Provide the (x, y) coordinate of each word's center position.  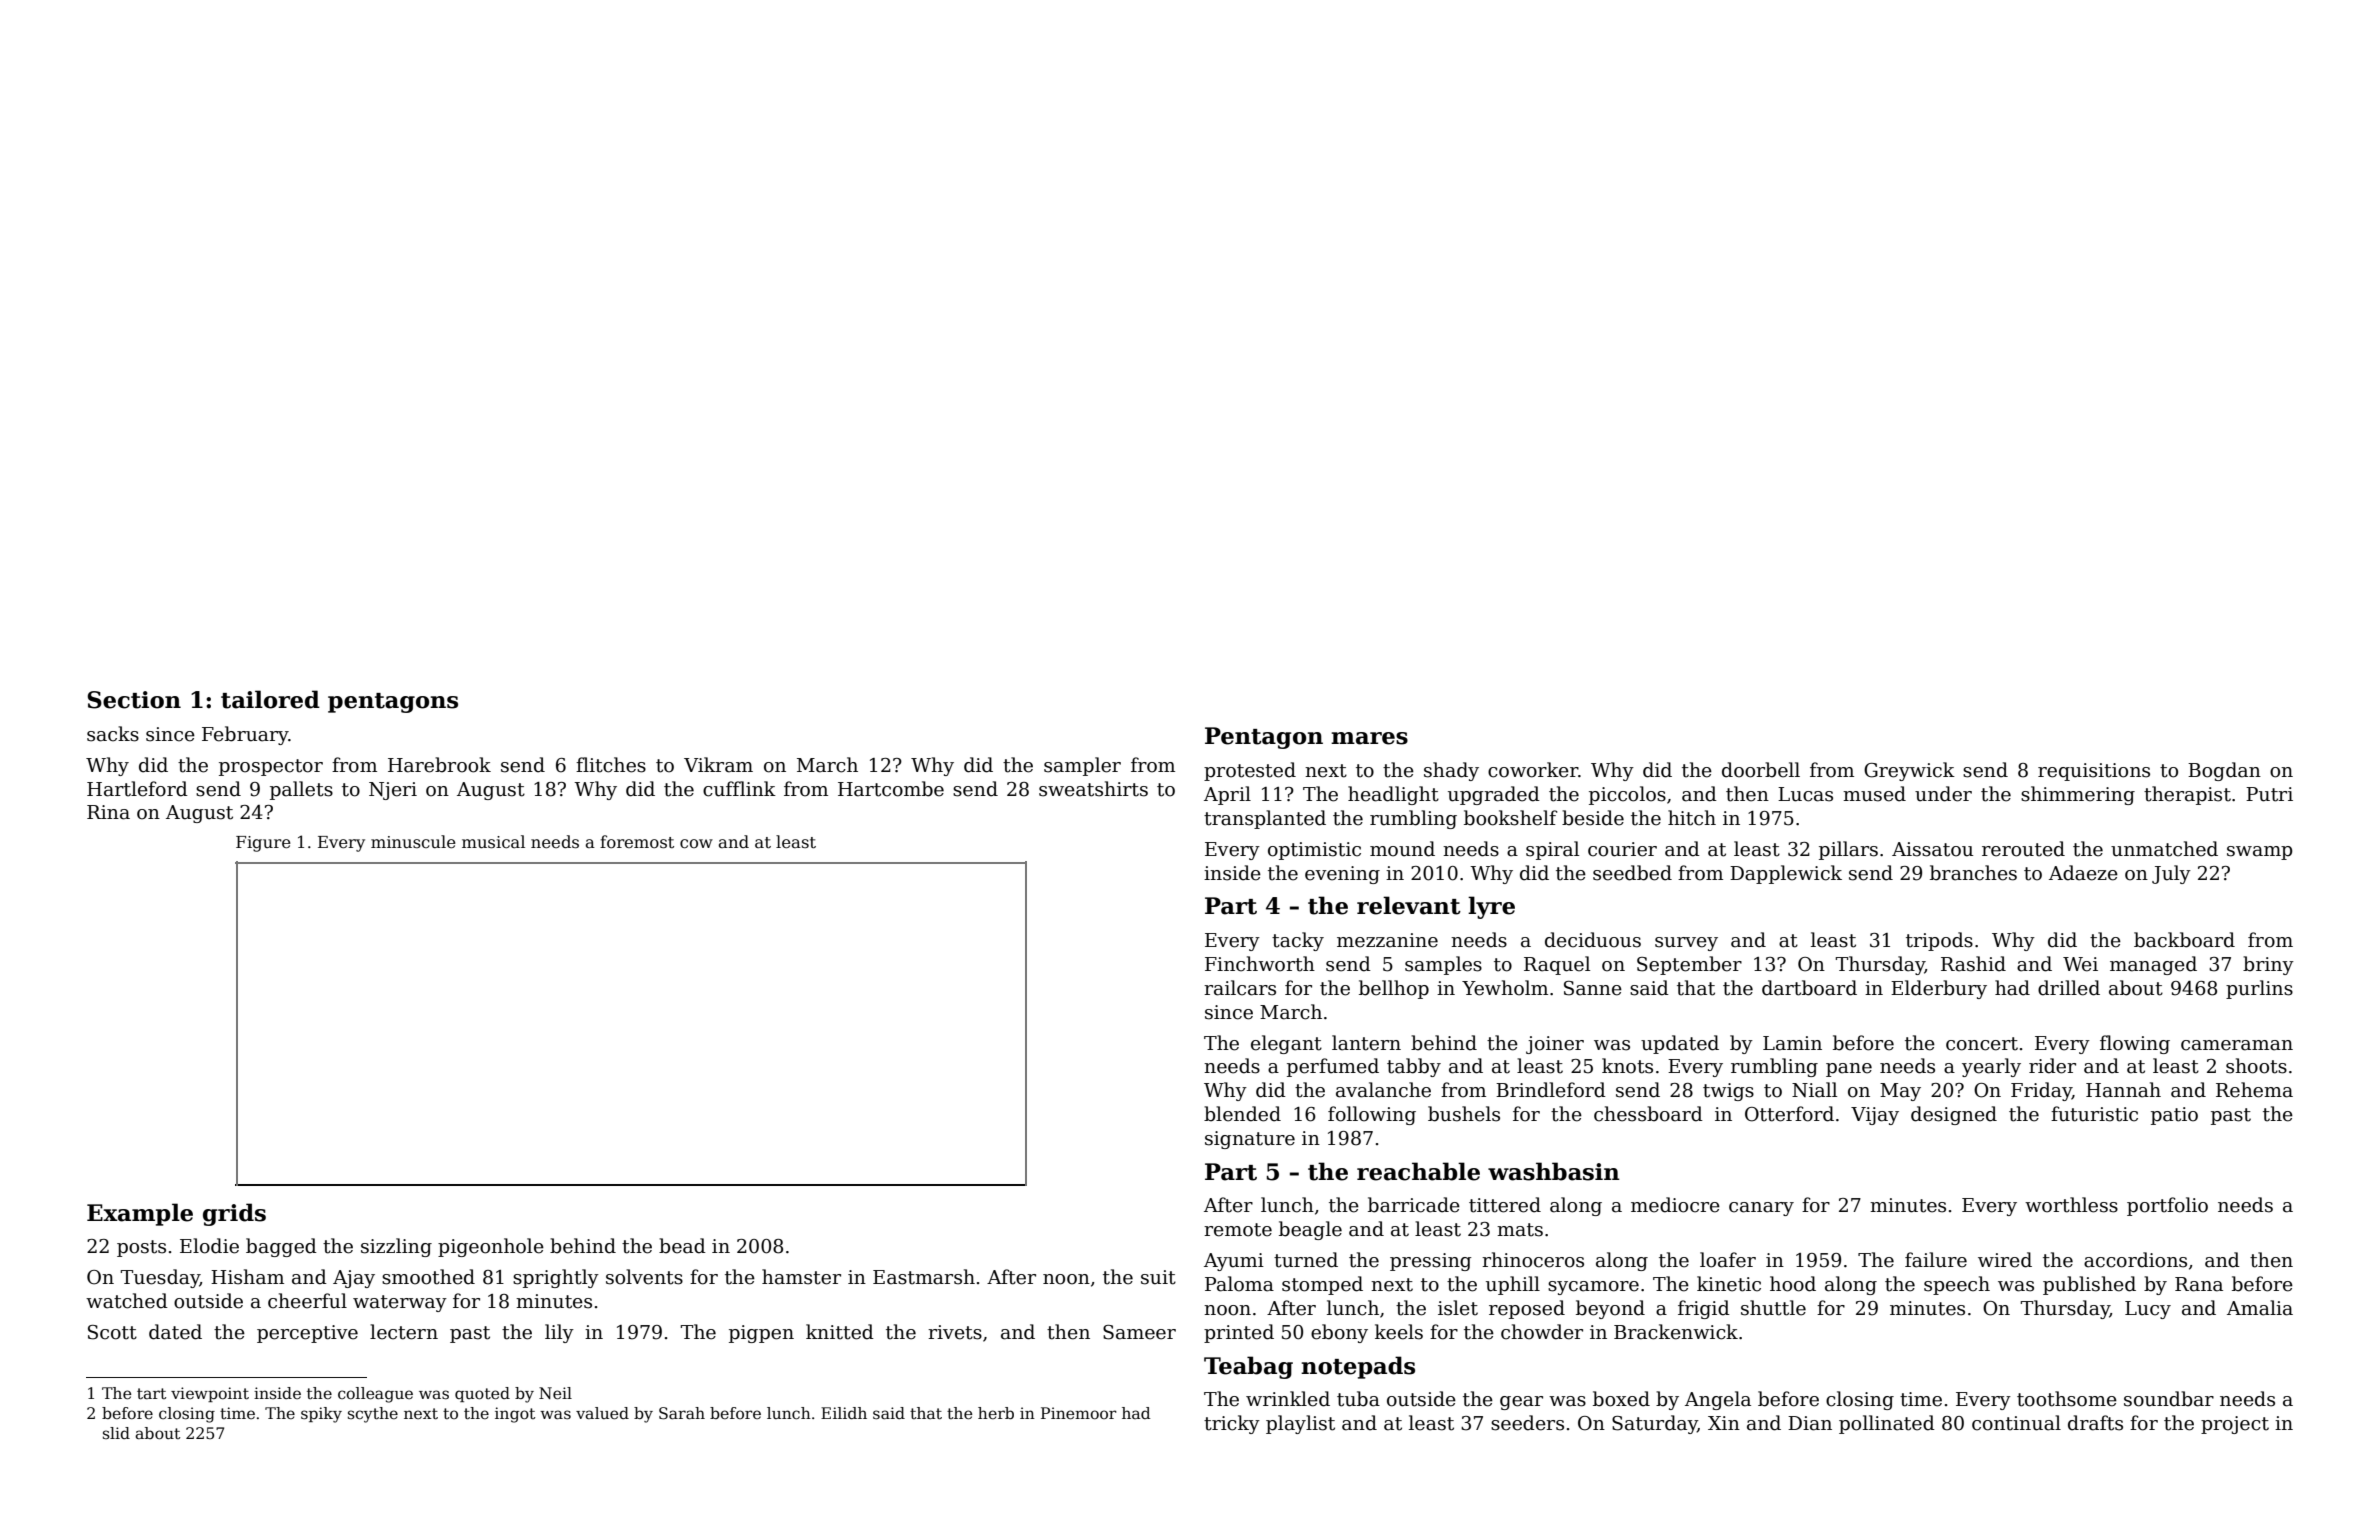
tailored (270, 699)
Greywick (1909, 771)
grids (234, 1214)
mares (1369, 738)
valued (602, 1413)
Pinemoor (1079, 1413)
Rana (2199, 1284)
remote (1238, 1230)
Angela (1718, 1400)
